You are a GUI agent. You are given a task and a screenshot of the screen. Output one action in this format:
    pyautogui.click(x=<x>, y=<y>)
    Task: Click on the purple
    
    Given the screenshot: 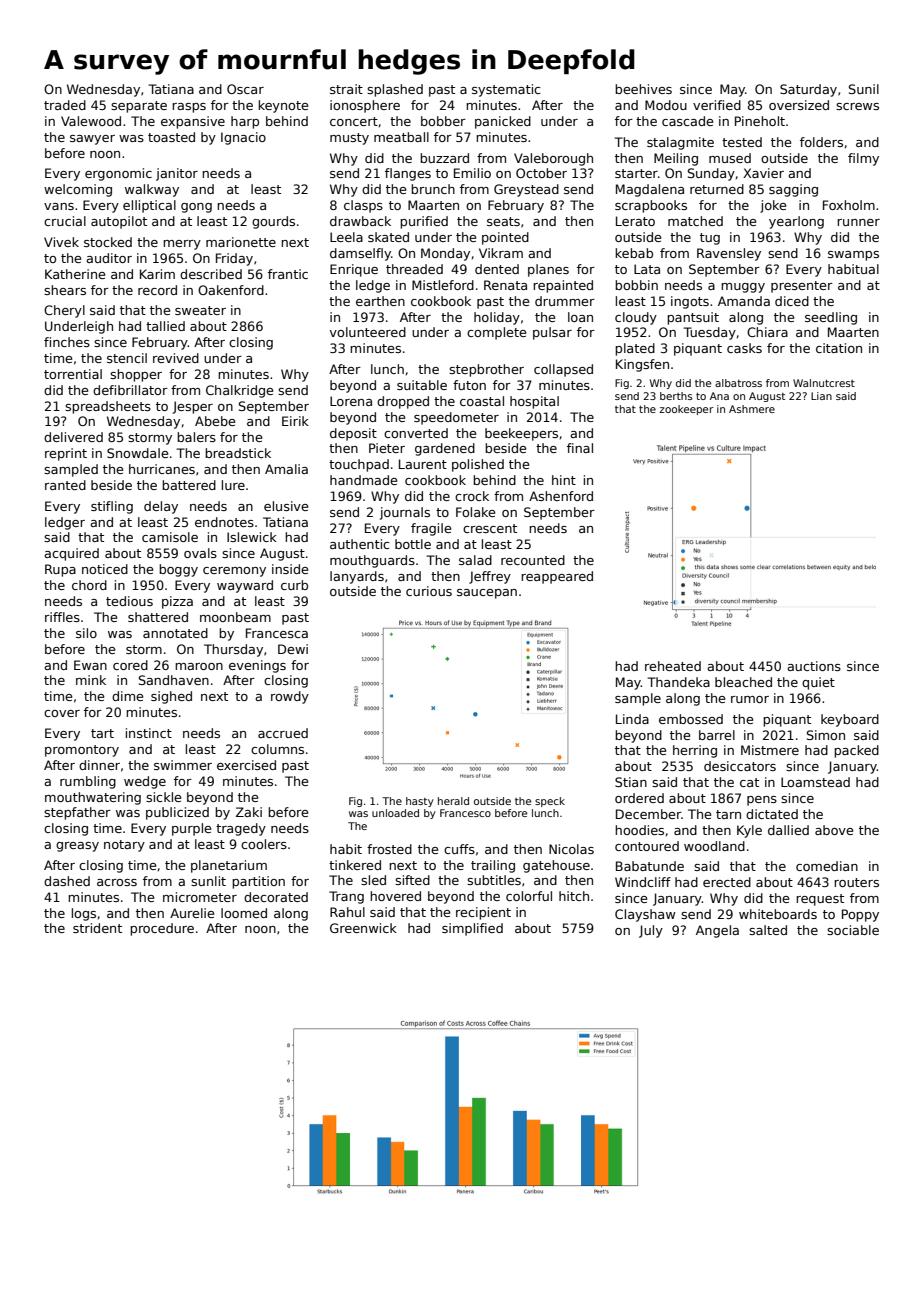 What is the action you would take?
    pyautogui.click(x=191, y=829)
